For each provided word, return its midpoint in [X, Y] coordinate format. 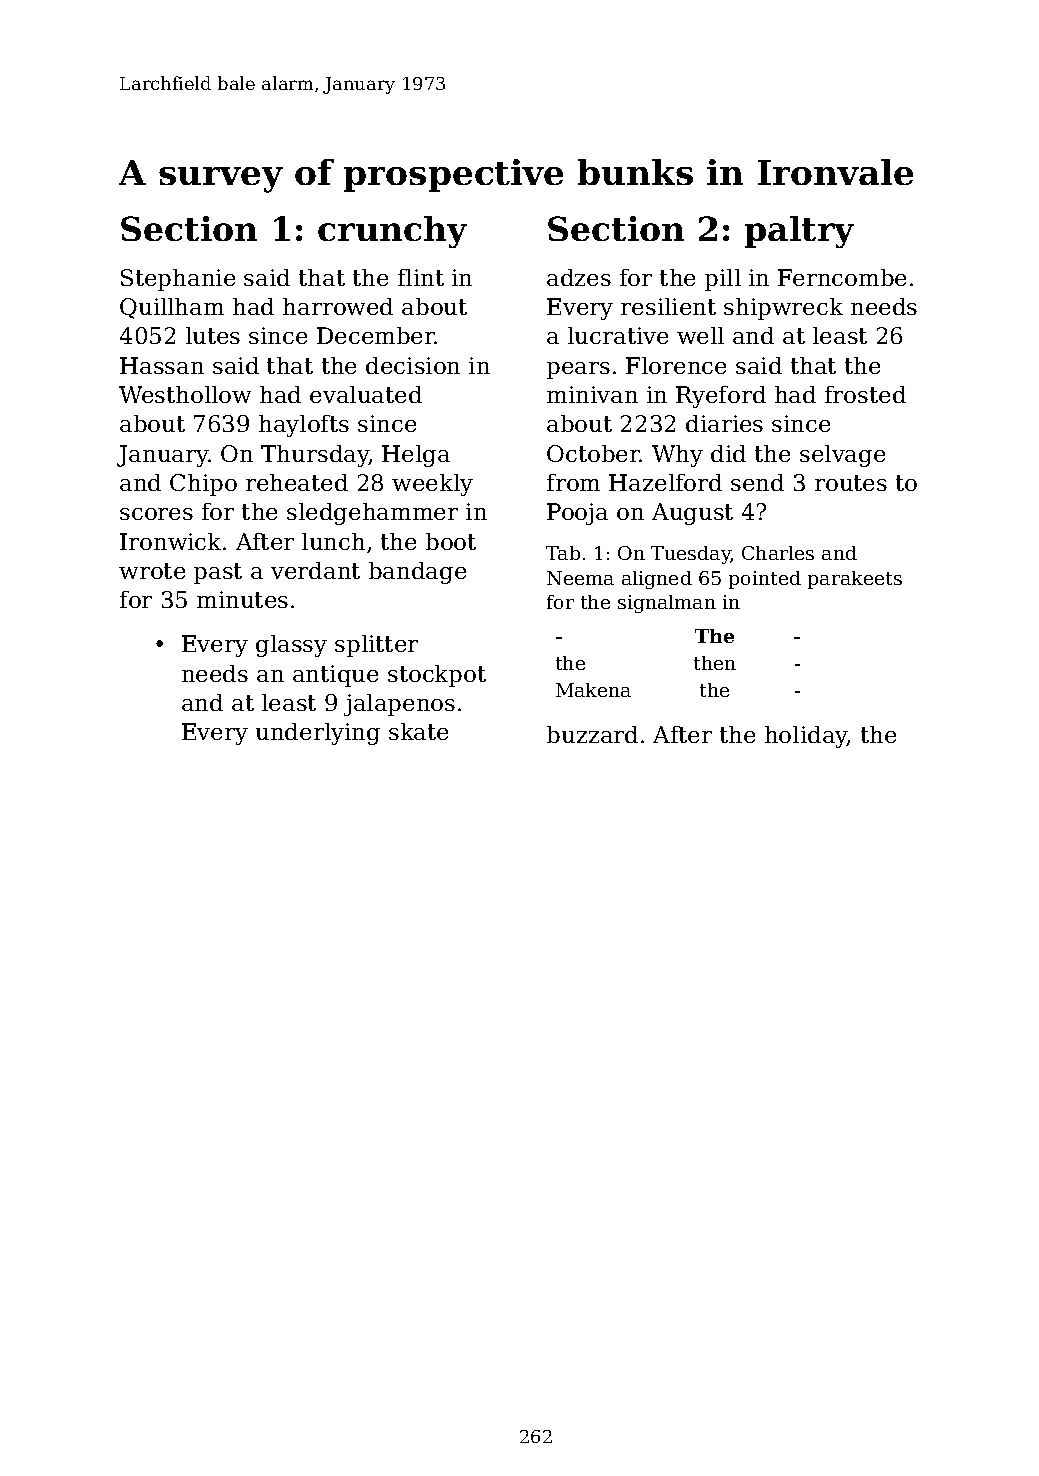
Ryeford [721, 397]
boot [451, 541]
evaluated [366, 394]
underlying [318, 734]
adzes [579, 277]
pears [578, 370]
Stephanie [178, 280]
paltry [799, 232]
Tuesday [691, 555]
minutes [242, 599]
